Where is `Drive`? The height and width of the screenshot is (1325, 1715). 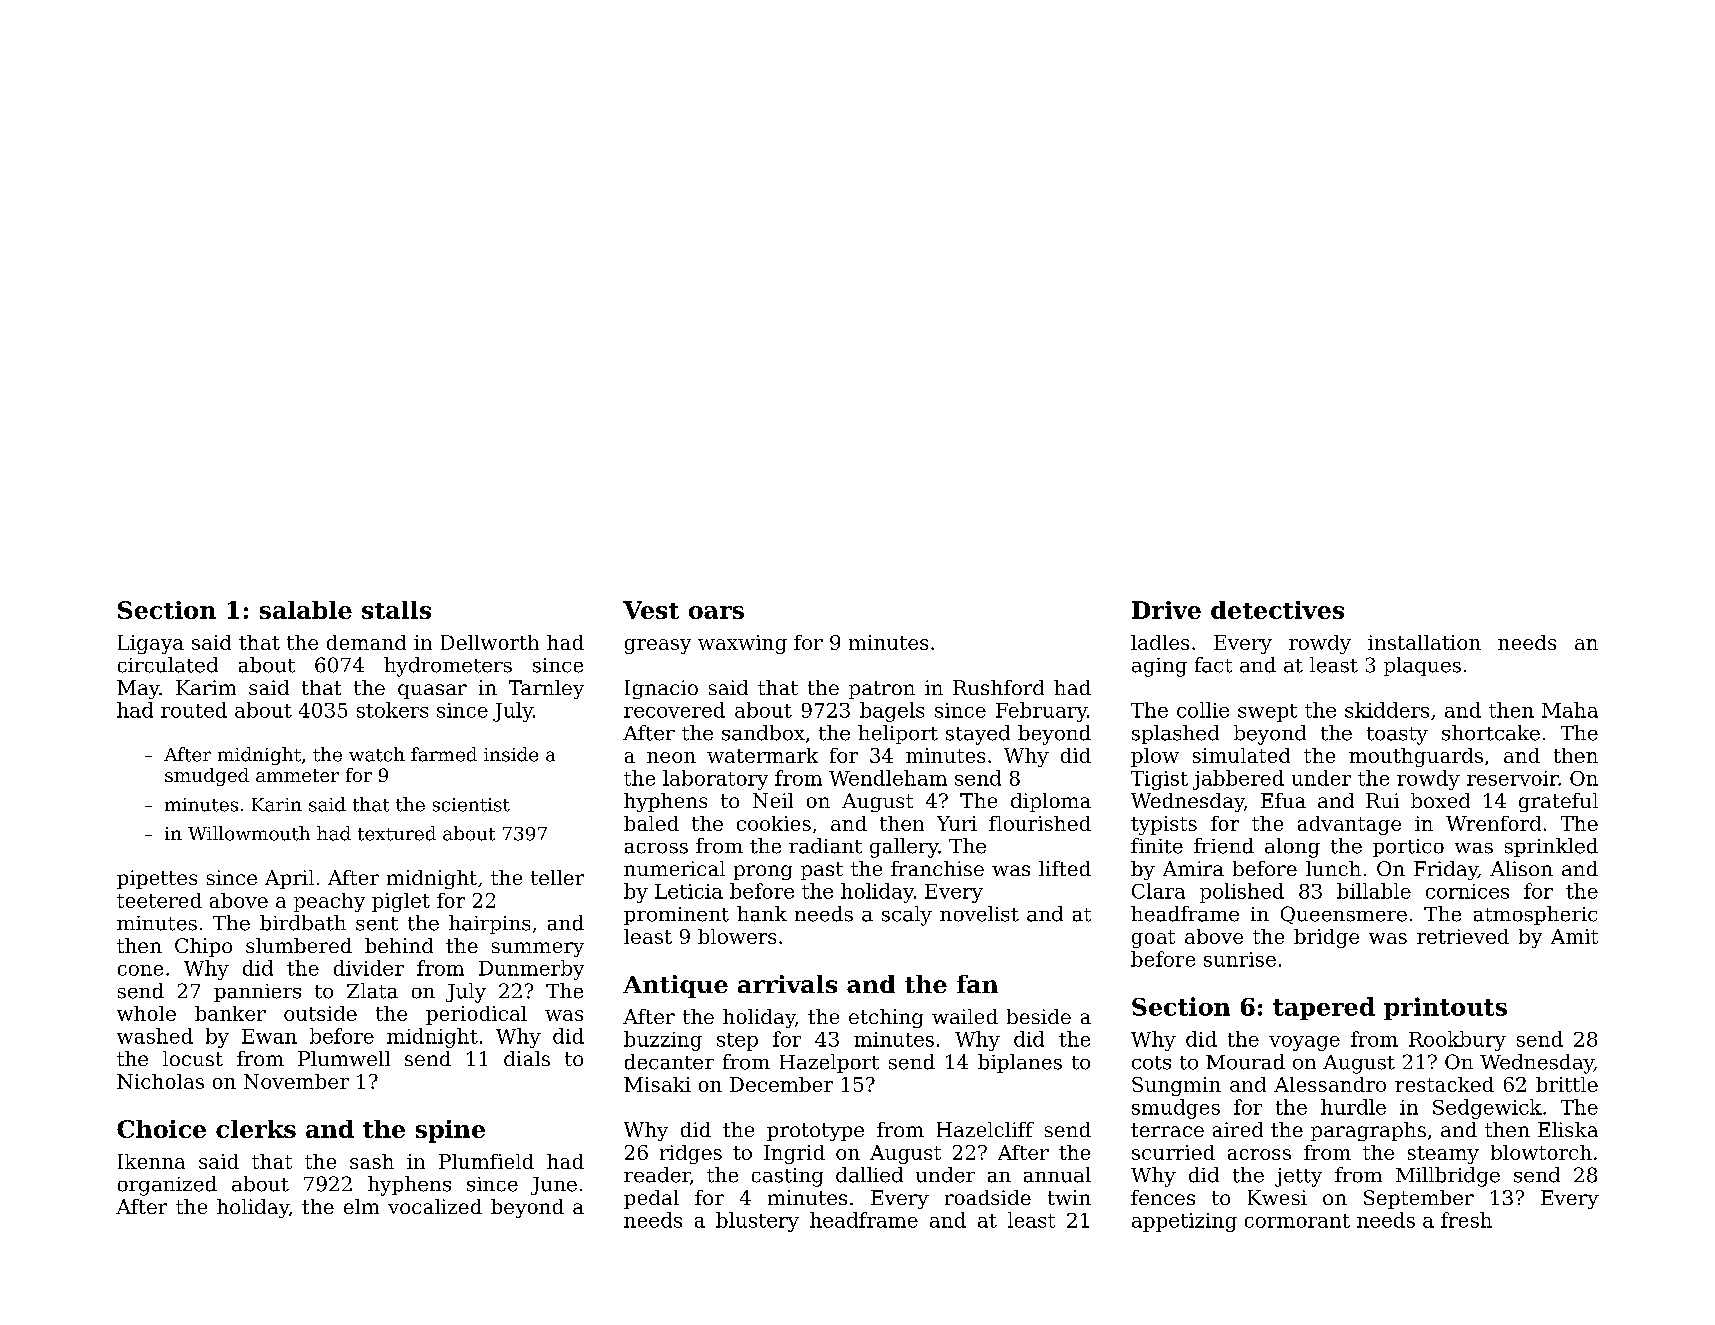 Drive is located at coordinates (1166, 610).
